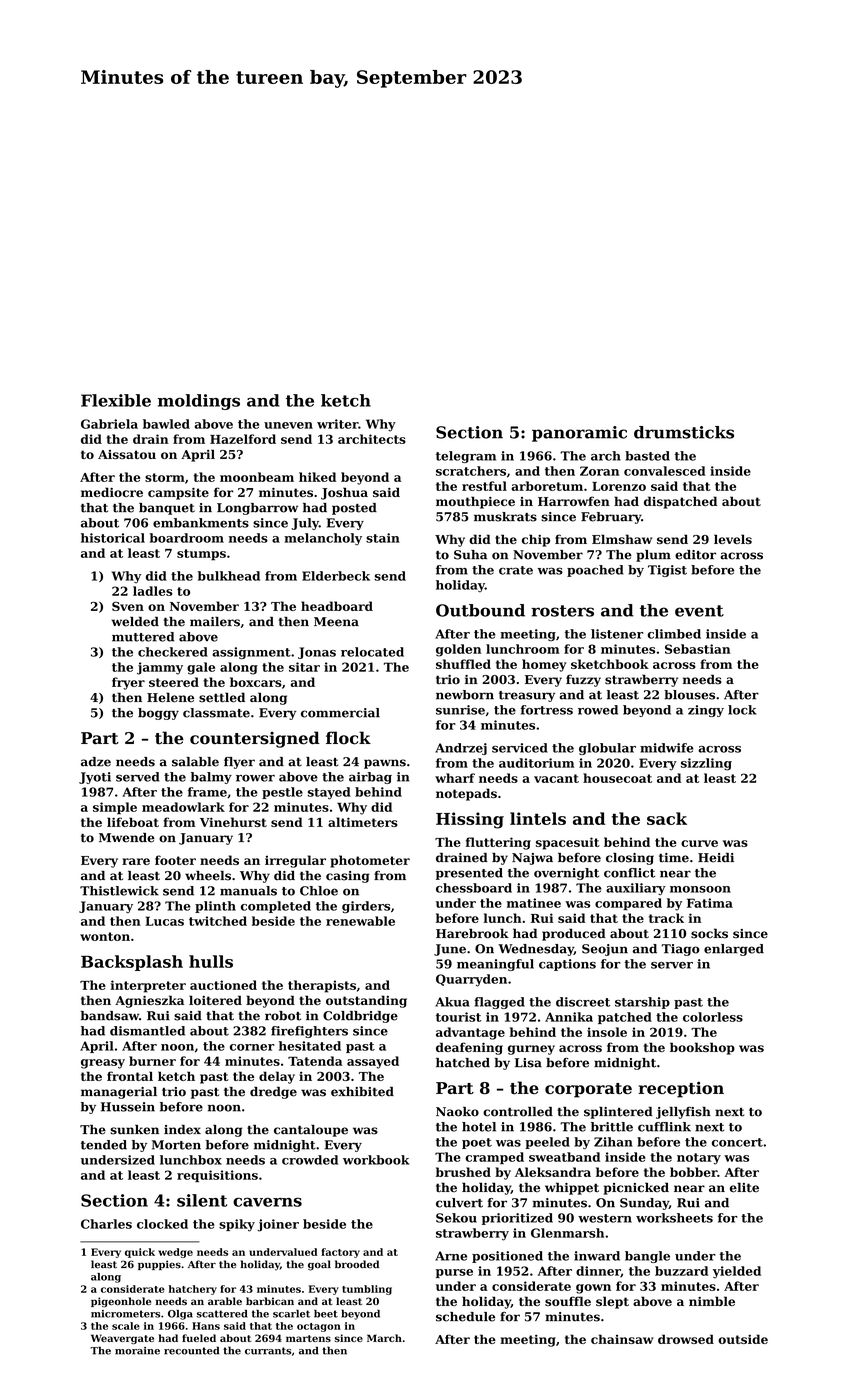  I want to click on zingy, so click(706, 711).
